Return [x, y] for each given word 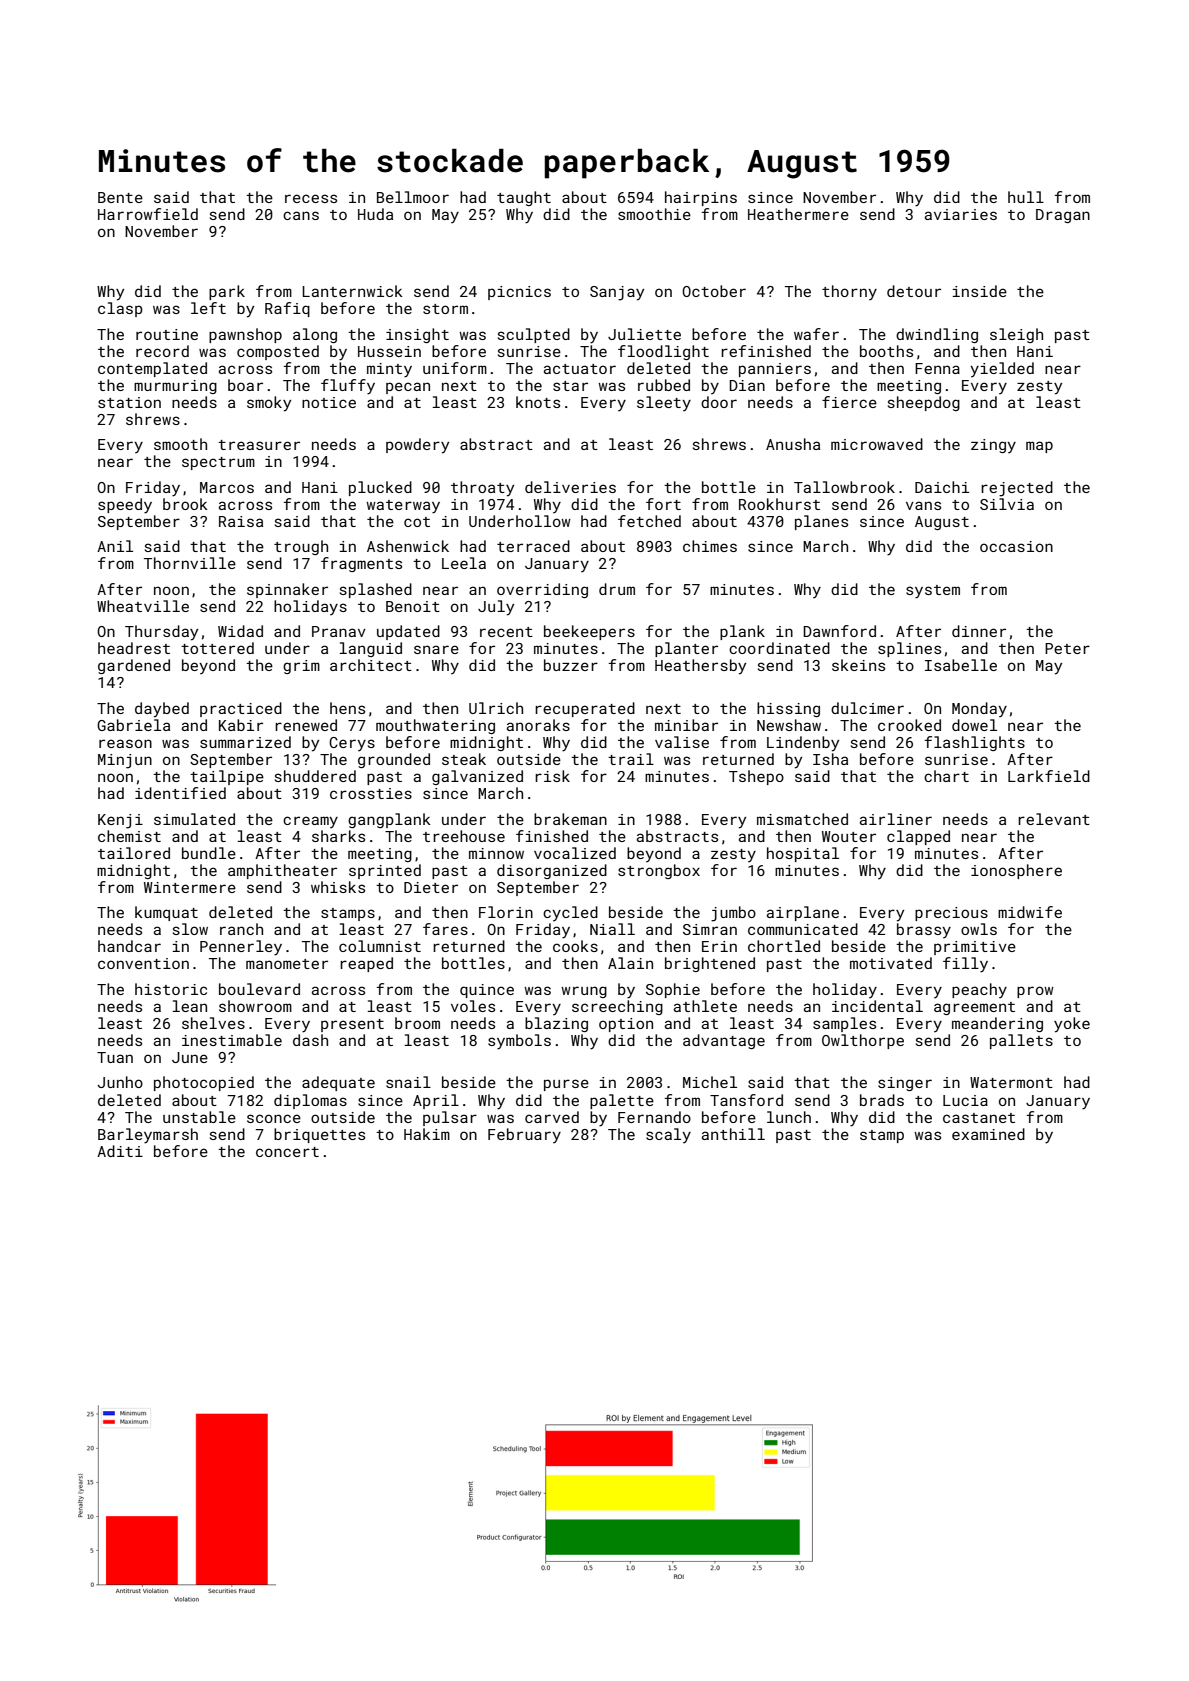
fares [445, 929]
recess [311, 198]
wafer [816, 334]
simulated [194, 819]
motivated [891, 963]
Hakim [427, 1134]
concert [287, 1152]
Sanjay [617, 293]
